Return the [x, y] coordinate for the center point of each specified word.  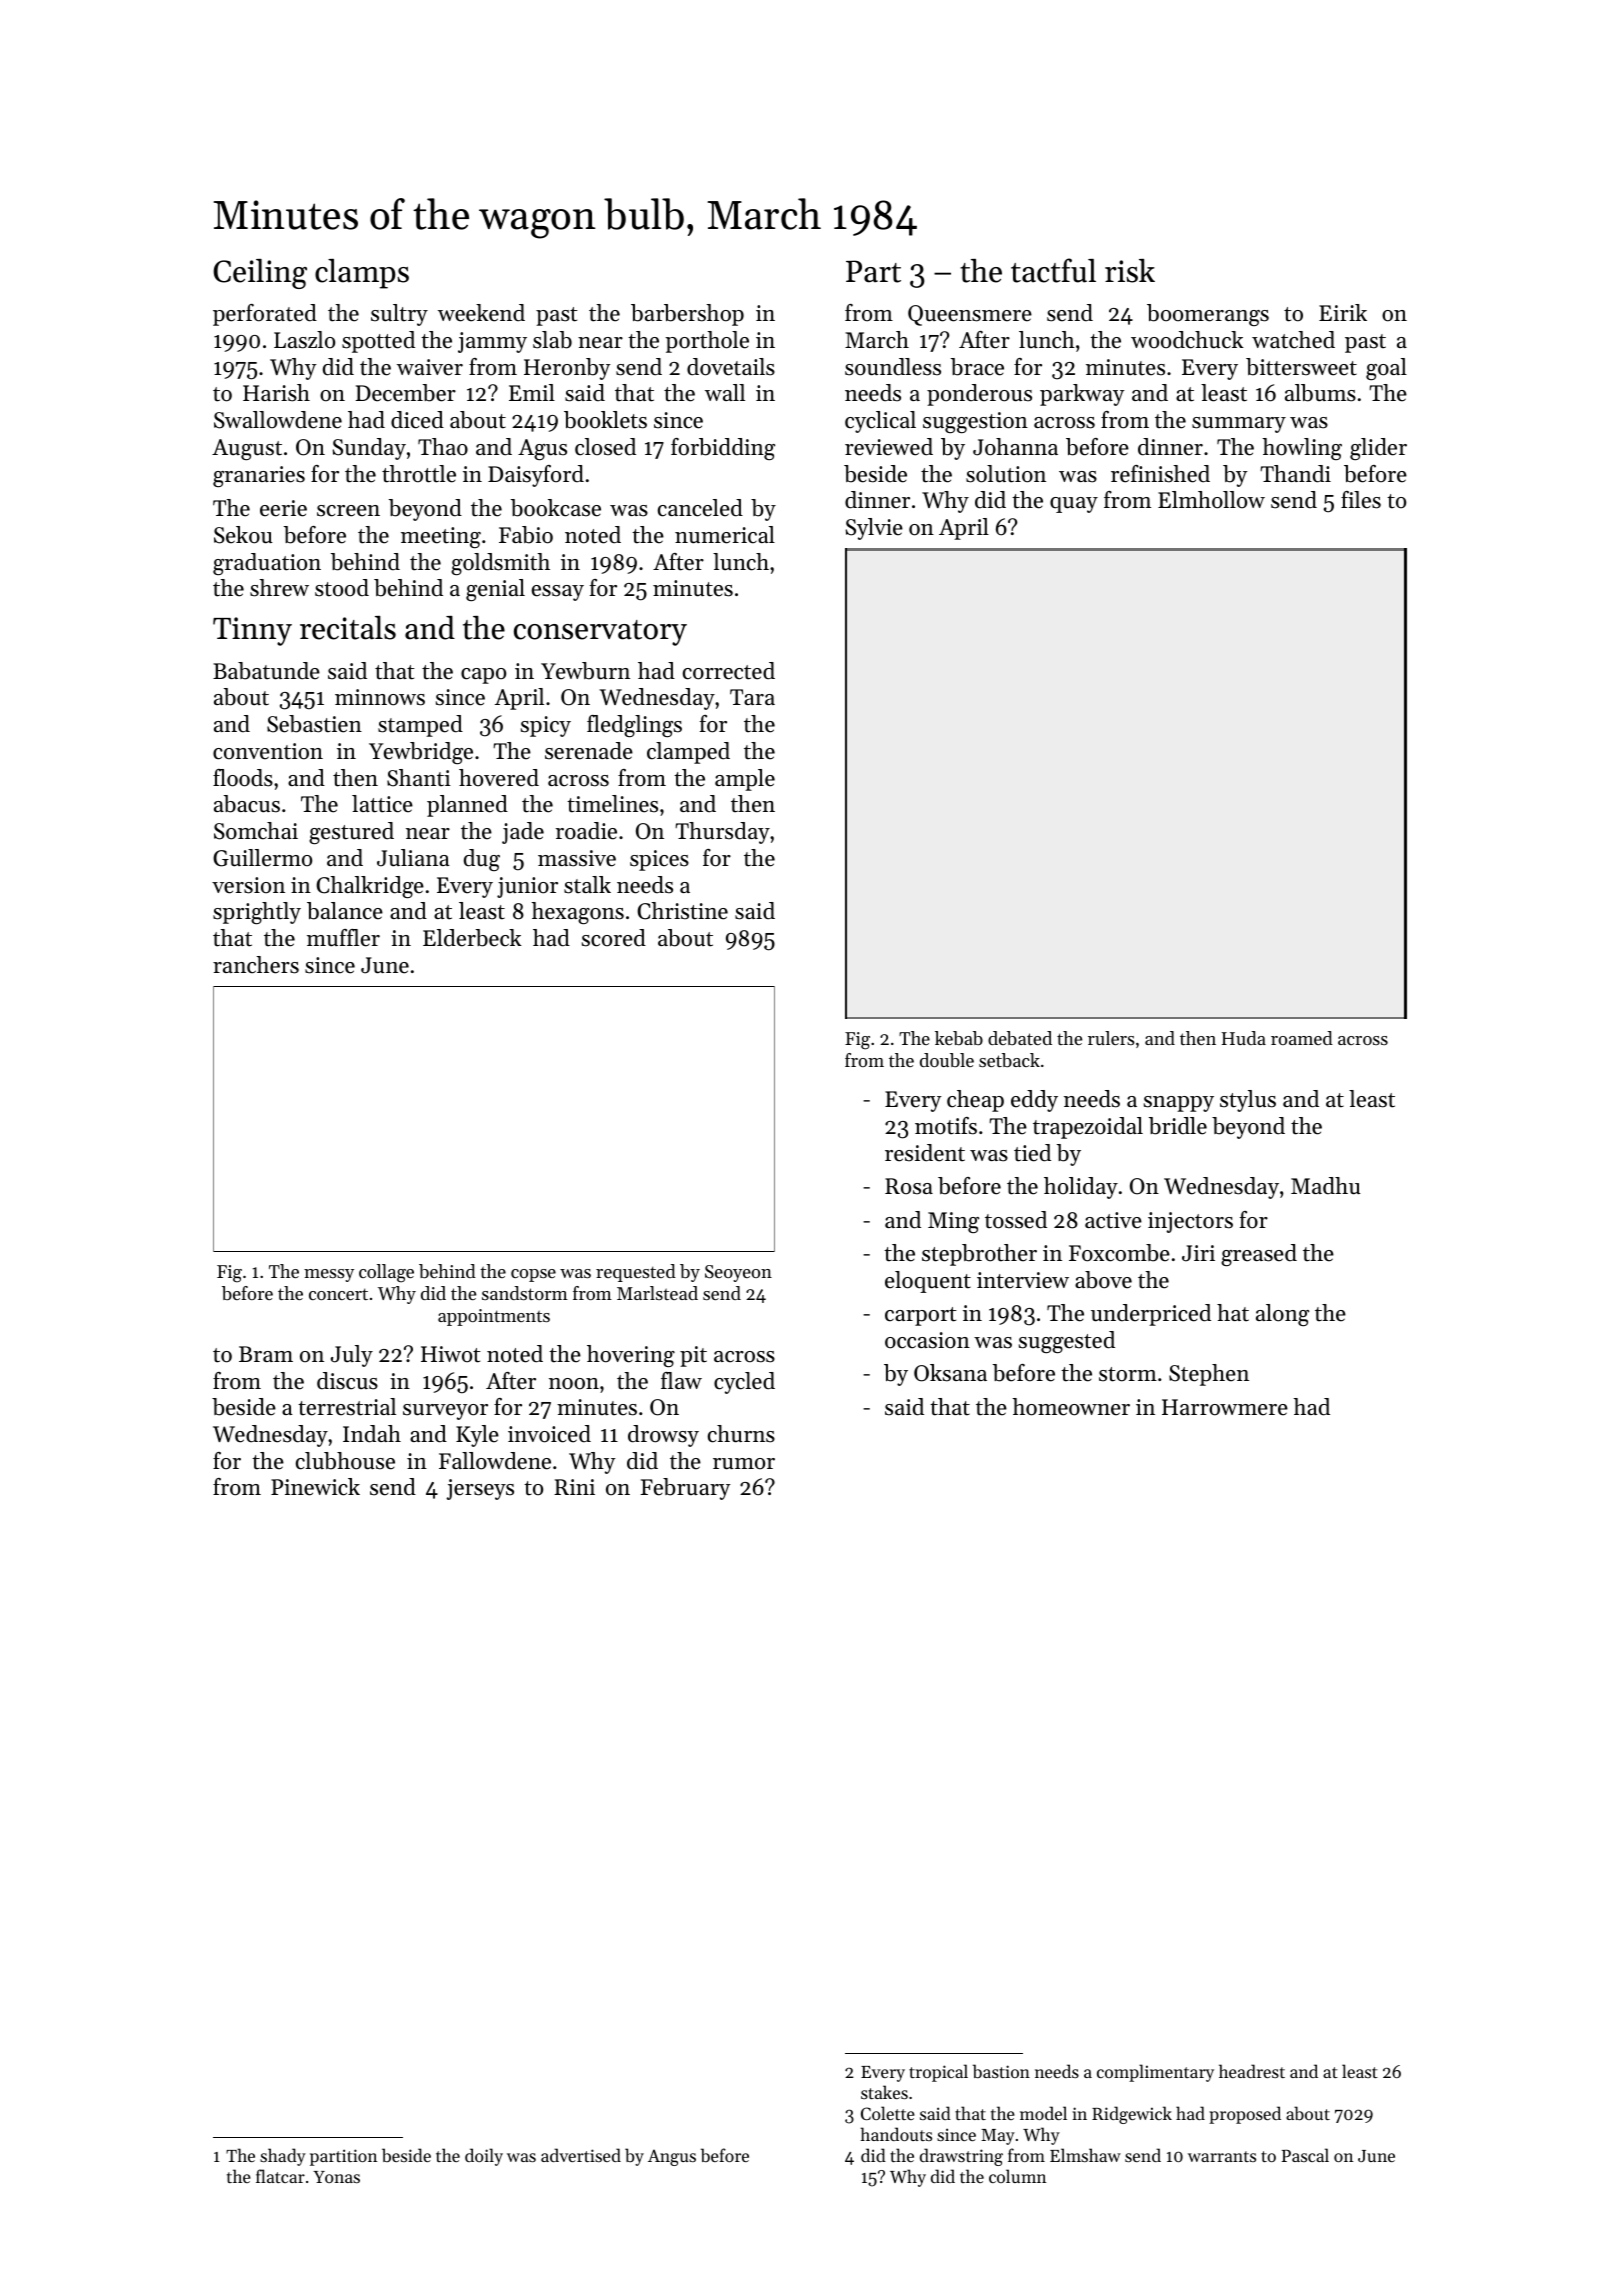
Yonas [336, 2177]
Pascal [1305, 2155]
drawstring [961, 2157]
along [1282, 1315]
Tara [752, 697]
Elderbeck [472, 938]
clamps [362, 274]
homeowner [1071, 1407]
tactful [1053, 270]
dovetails [731, 367]
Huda [1244, 1038]
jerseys [480, 1489]
